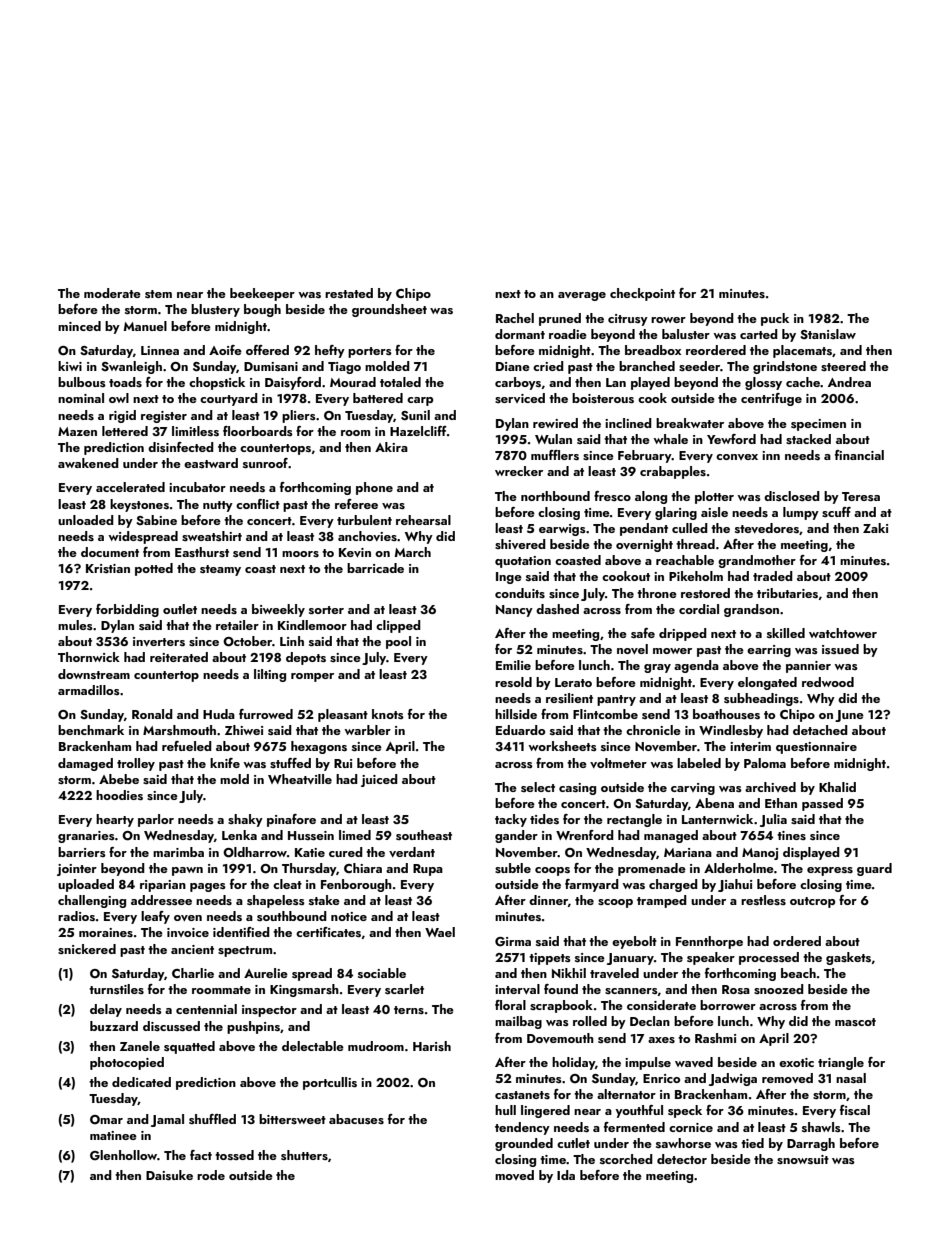  What do you see at coordinates (112, 293) in the screenshot?
I see `moderate` at bounding box center [112, 293].
